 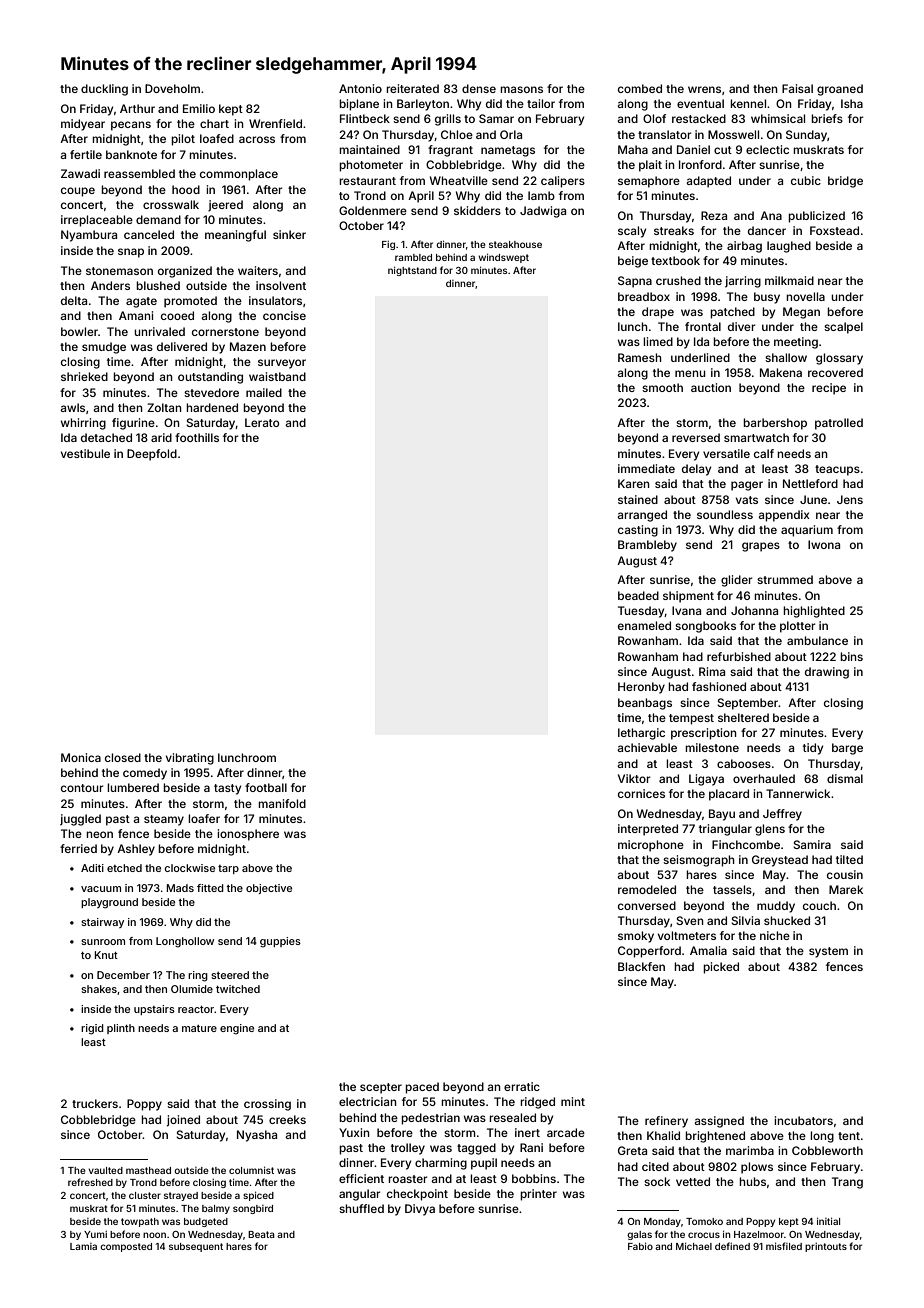 What do you see at coordinates (633, 262) in the screenshot?
I see `beige` at bounding box center [633, 262].
